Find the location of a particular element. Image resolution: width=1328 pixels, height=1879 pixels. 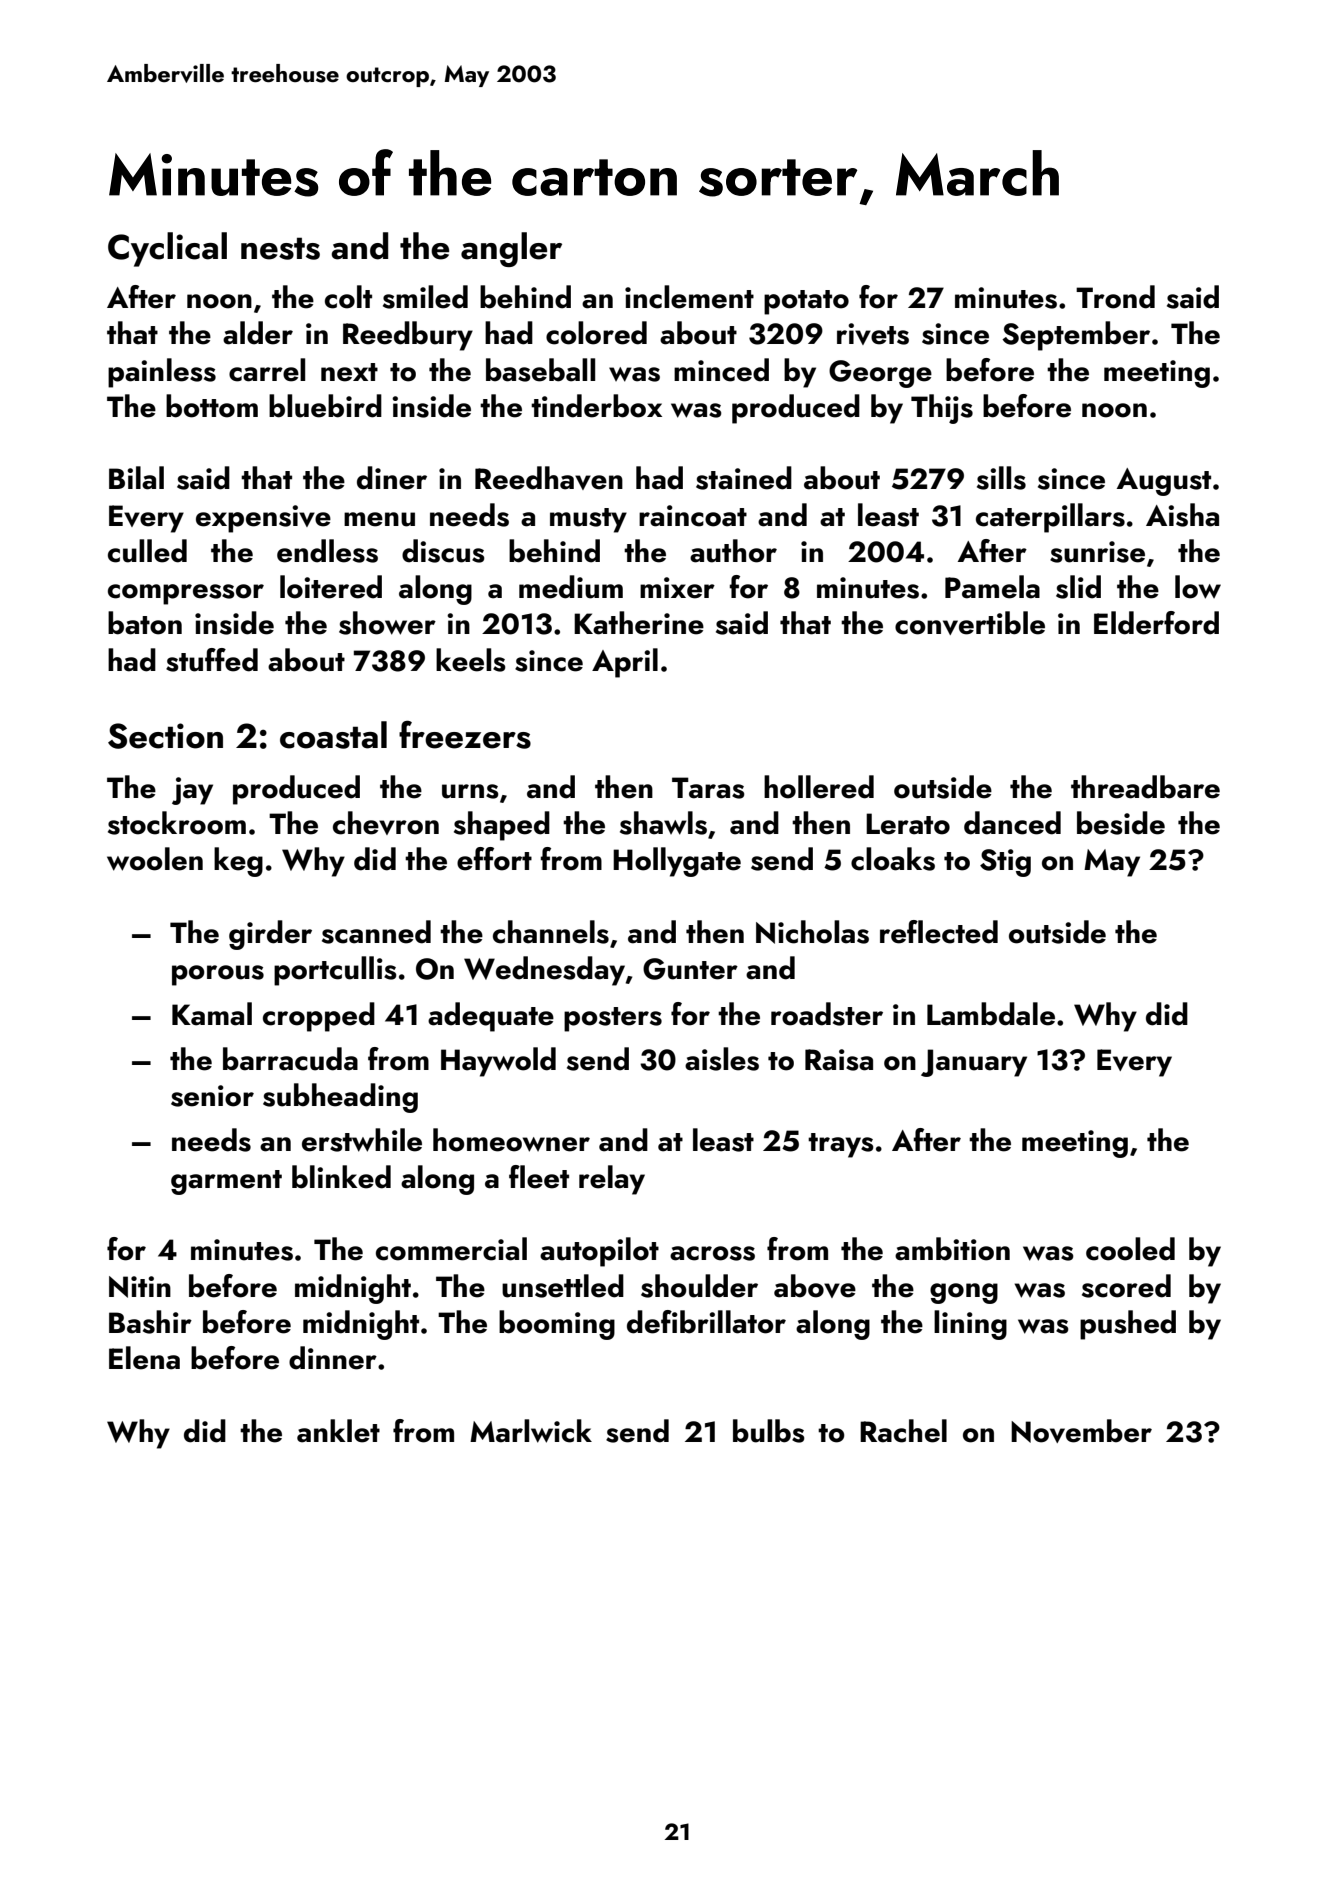

angler is located at coordinates (511, 249).
